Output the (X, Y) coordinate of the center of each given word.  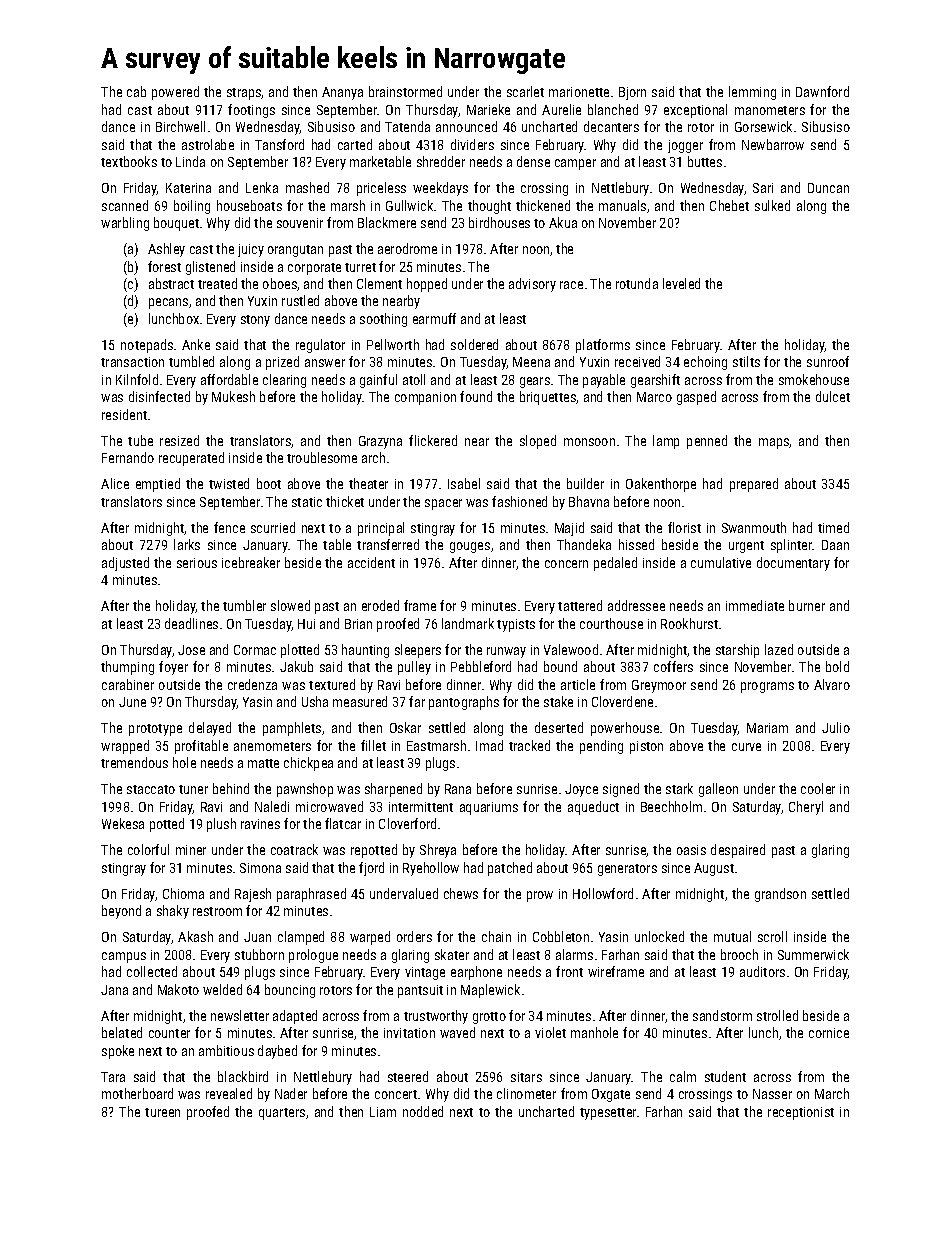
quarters (282, 1114)
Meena (531, 362)
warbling (125, 224)
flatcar (343, 823)
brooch (739, 954)
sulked (772, 205)
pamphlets (292, 729)
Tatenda (407, 126)
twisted (229, 483)
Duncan (828, 188)
